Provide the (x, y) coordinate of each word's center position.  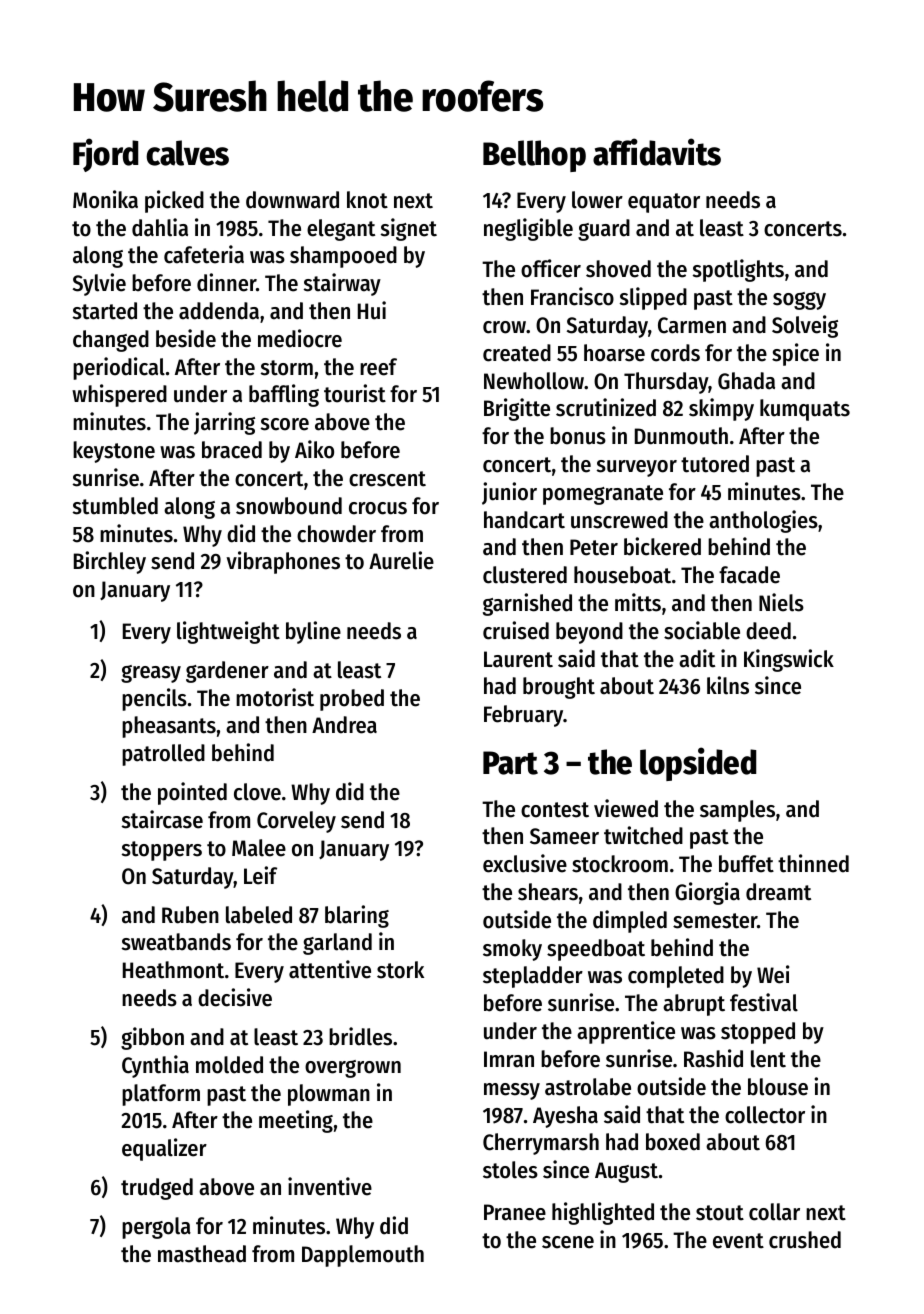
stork (400, 970)
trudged (157, 1189)
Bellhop (534, 156)
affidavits (657, 152)
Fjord (105, 155)
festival (764, 1002)
